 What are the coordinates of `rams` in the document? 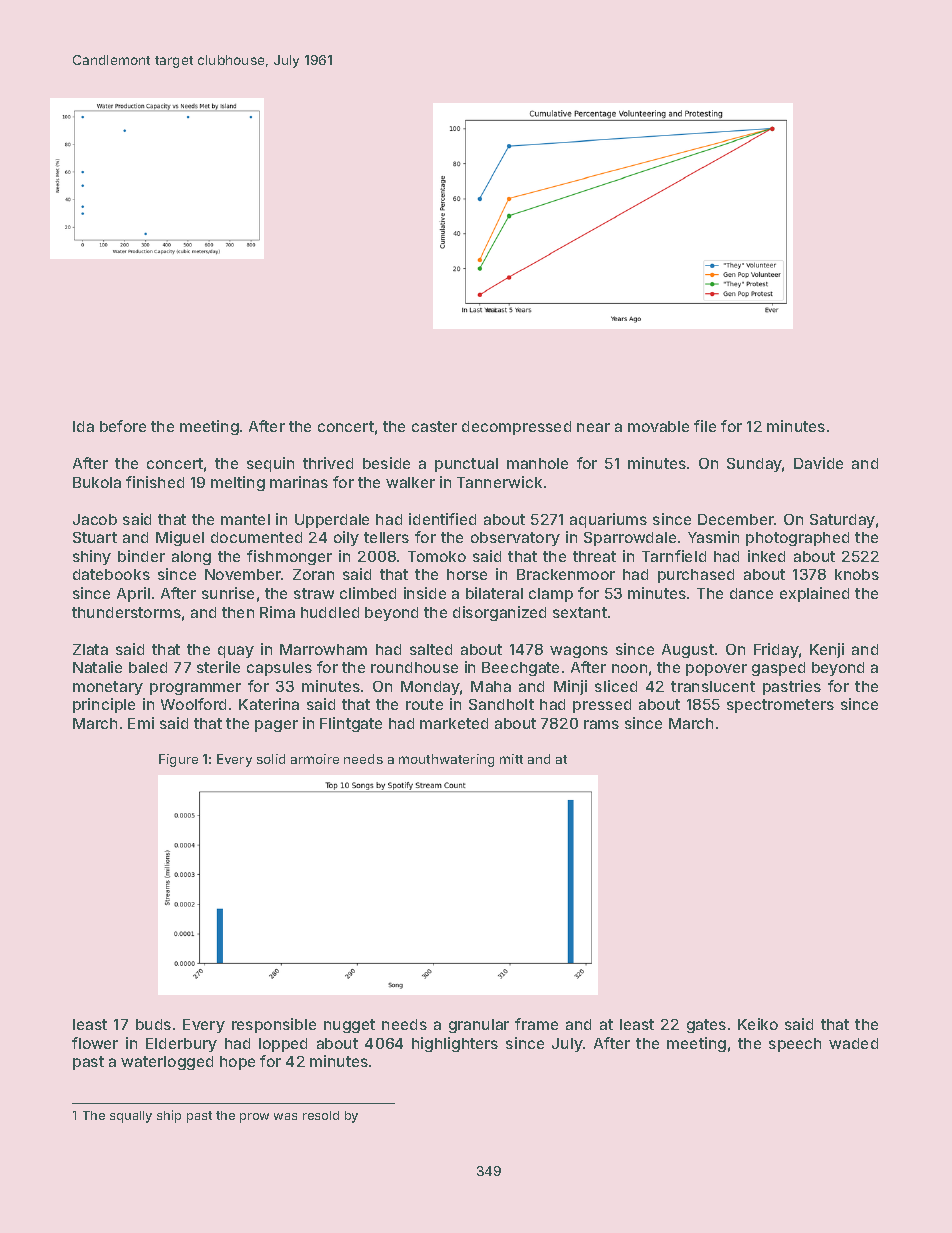 It's located at (601, 724).
